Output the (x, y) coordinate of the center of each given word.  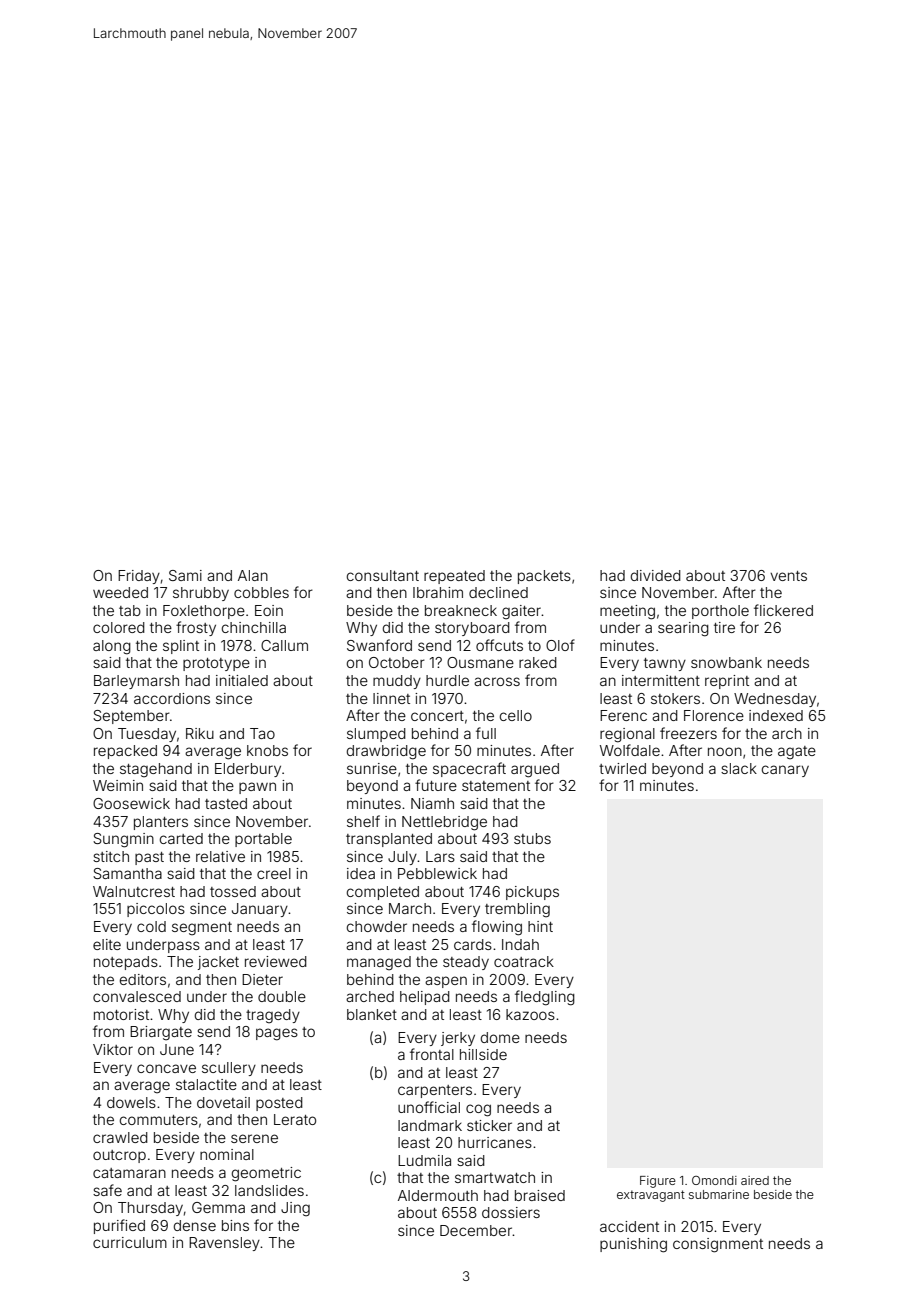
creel (274, 873)
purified (119, 1226)
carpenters (435, 1091)
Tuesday (147, 735)
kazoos (530, 1014)
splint (181, 647)
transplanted (389, 840)
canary (785, 771)
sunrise (372, 768)
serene (254, 1138)
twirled (622, 768)
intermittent (661, 680)
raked (538, 662)
